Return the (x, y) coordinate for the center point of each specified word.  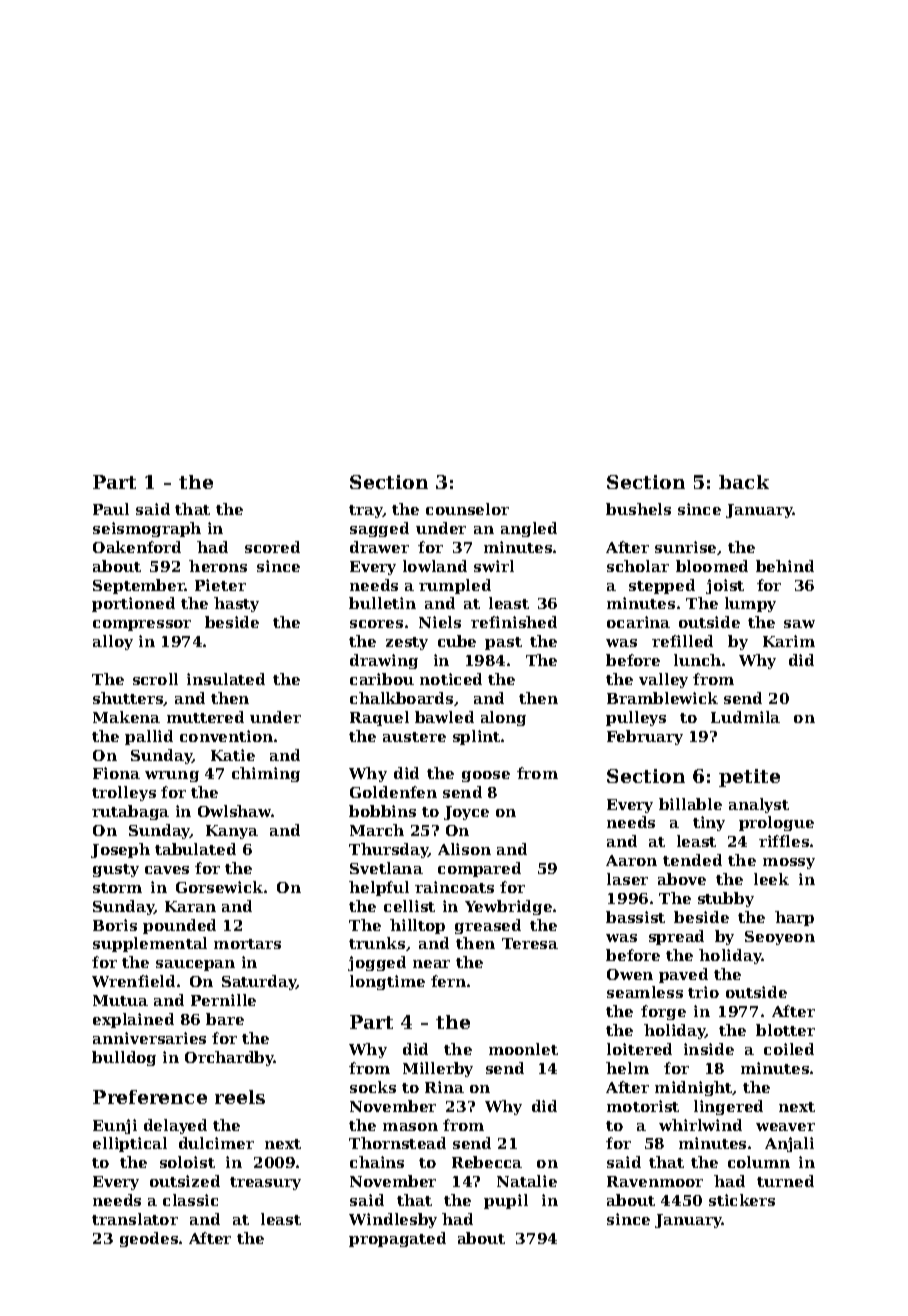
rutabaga (130, 812)
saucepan (195, 965)
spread (676, 937)
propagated (397, 1239)
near (431, 964)
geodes (149, 1239)
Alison (464, 849)
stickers (742, 1200)
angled (529, 529)
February (645, 737)
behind (785, 566)
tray (366, 511)
